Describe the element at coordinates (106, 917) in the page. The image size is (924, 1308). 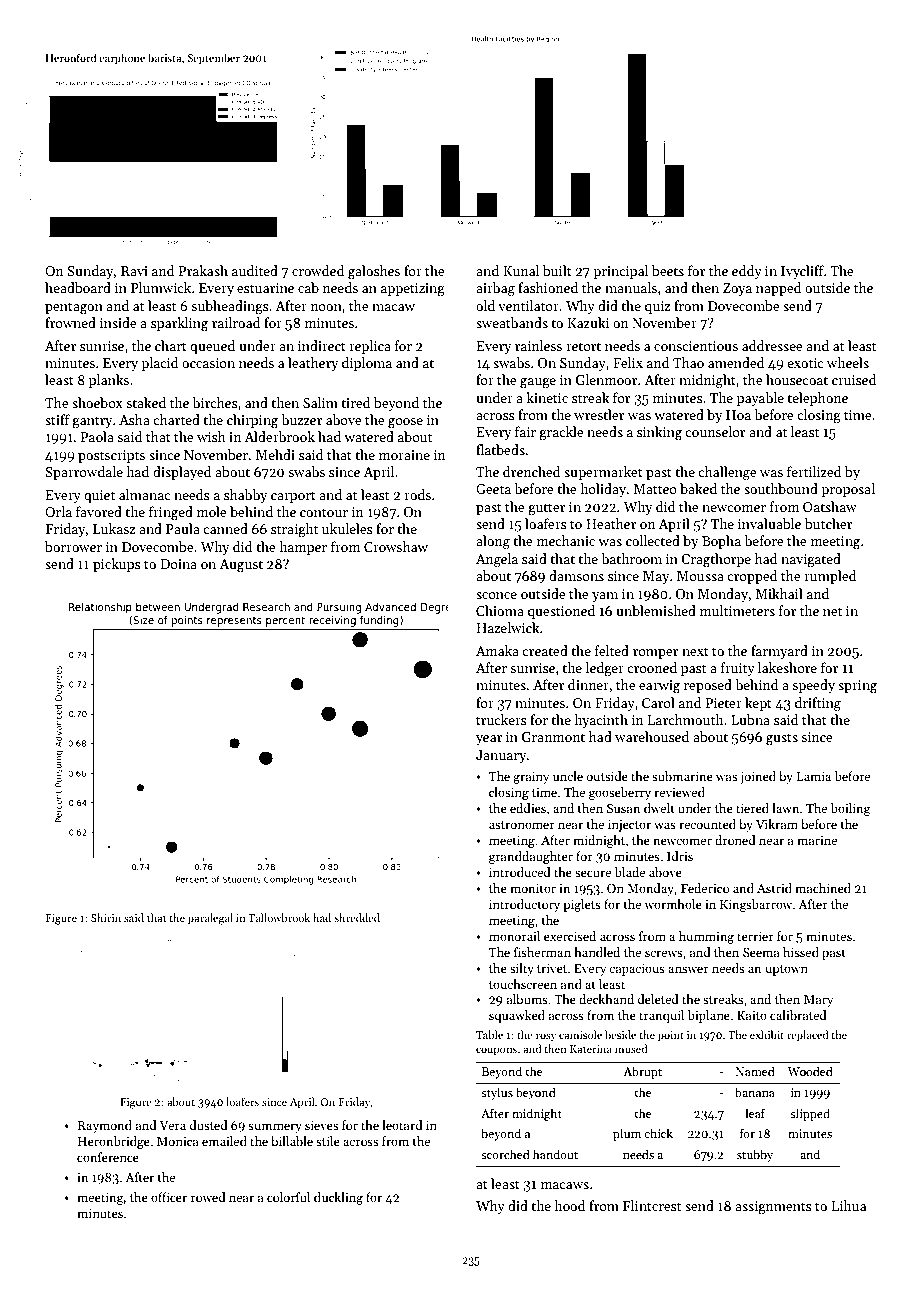
I see `Shirin` at that location.
